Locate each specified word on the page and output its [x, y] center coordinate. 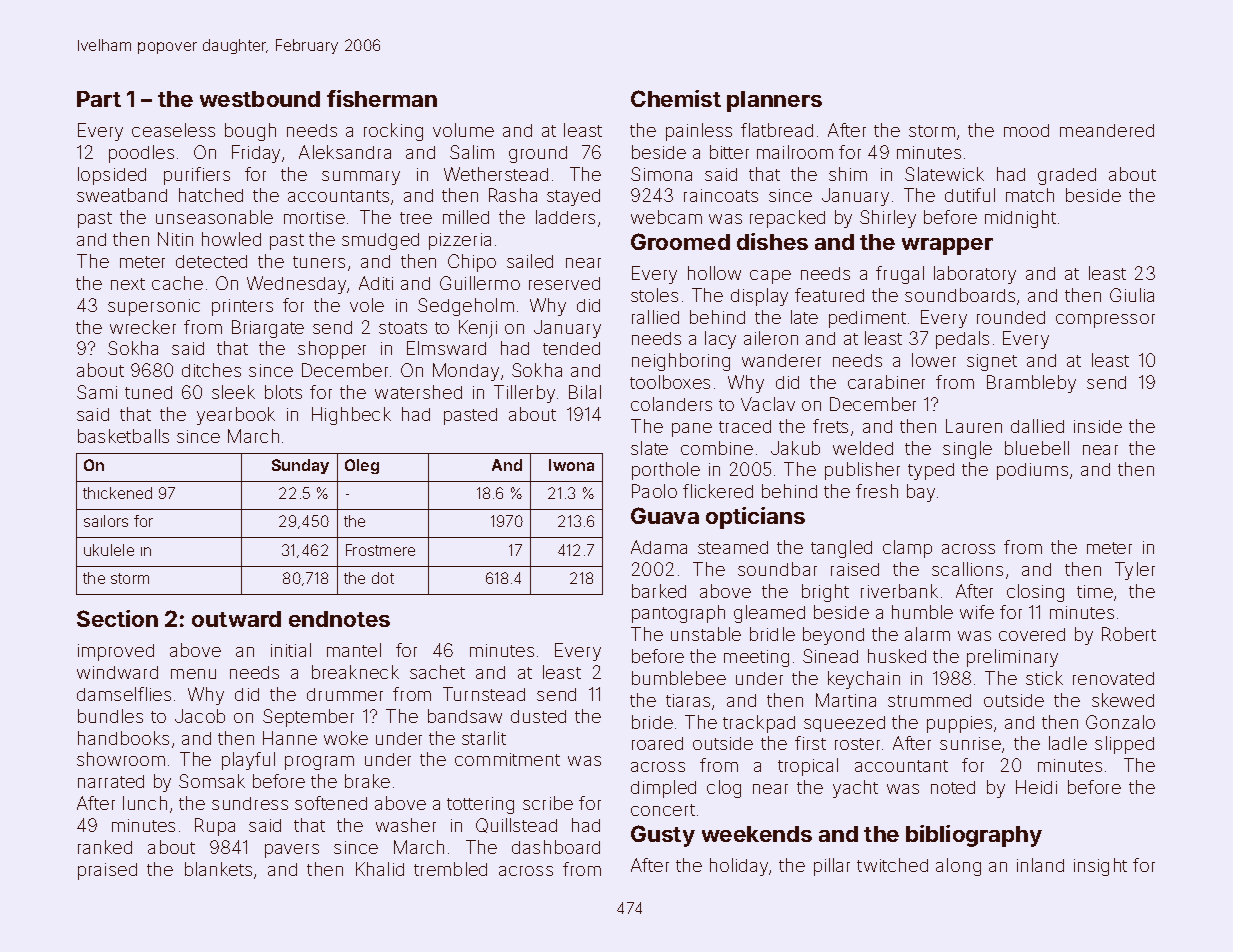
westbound [260, 99]
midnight [1020, 219]
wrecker [143, 327]
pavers [292, 851]
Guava [665, 515]
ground [538, 154]
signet [992, 362]
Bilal [585, 392]
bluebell [1037, 448]
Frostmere [380, 550]
